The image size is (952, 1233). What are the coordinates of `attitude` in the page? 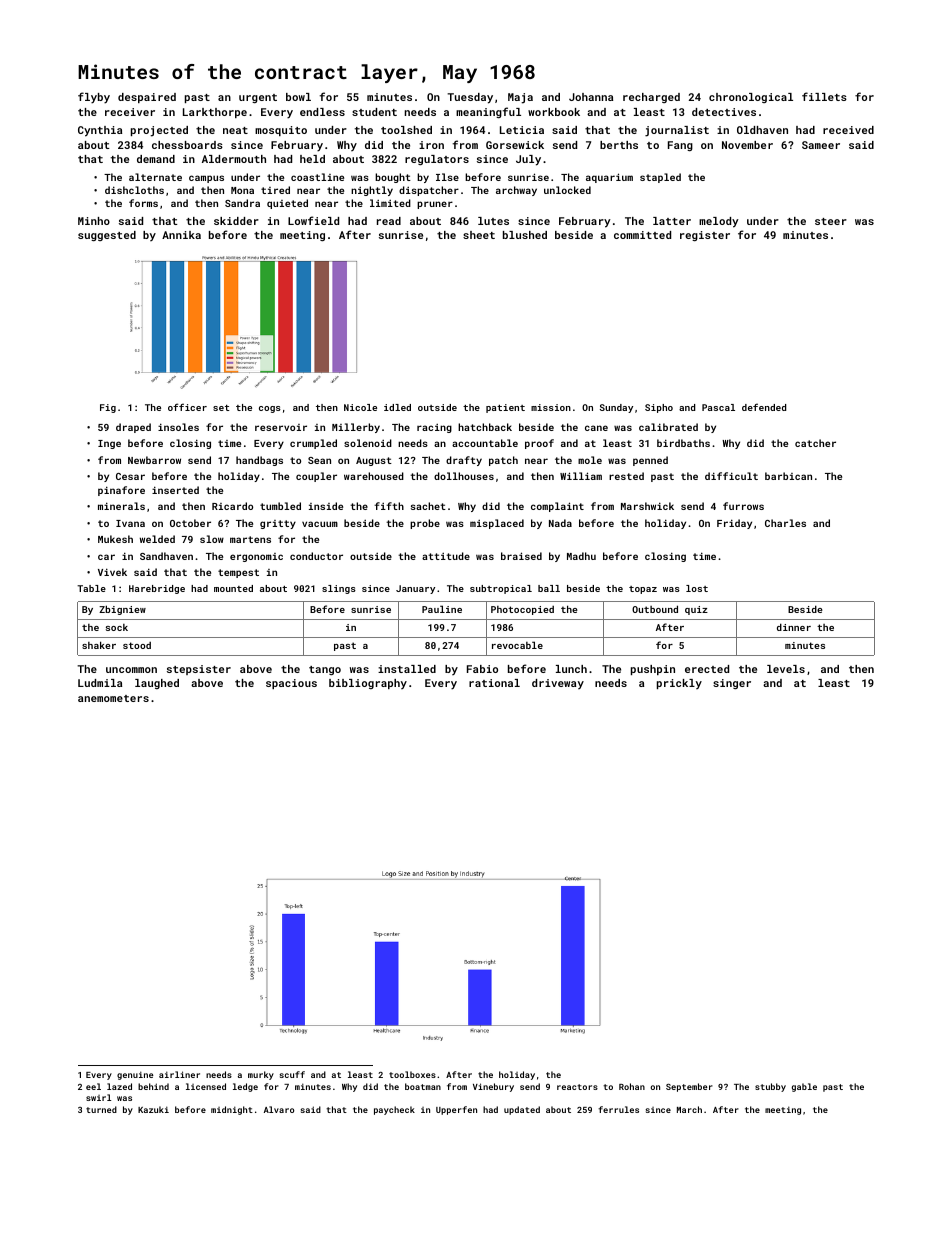 It's located at (446, 556).
